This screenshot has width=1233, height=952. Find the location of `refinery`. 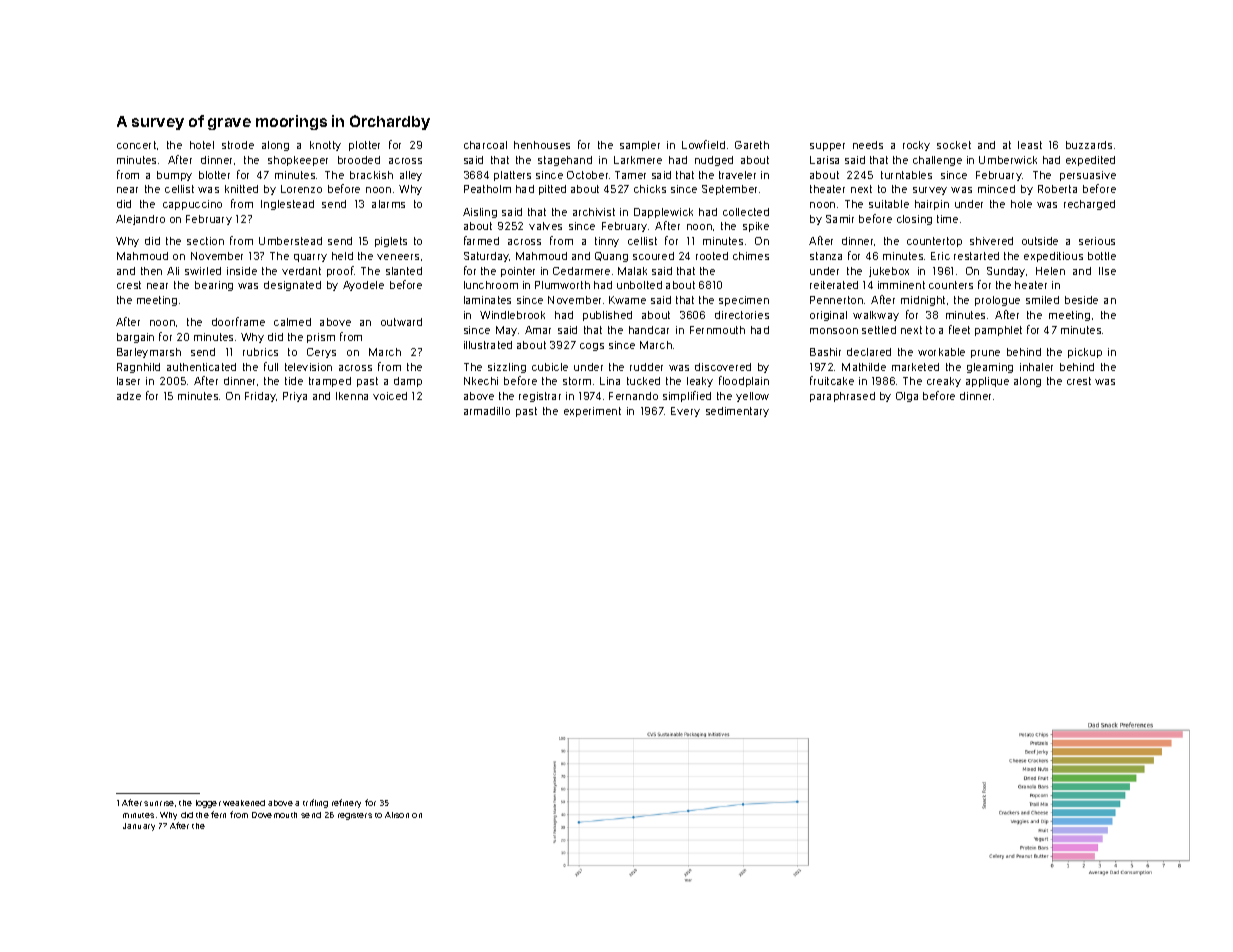

refinery is located at coordinates (346, 803).
